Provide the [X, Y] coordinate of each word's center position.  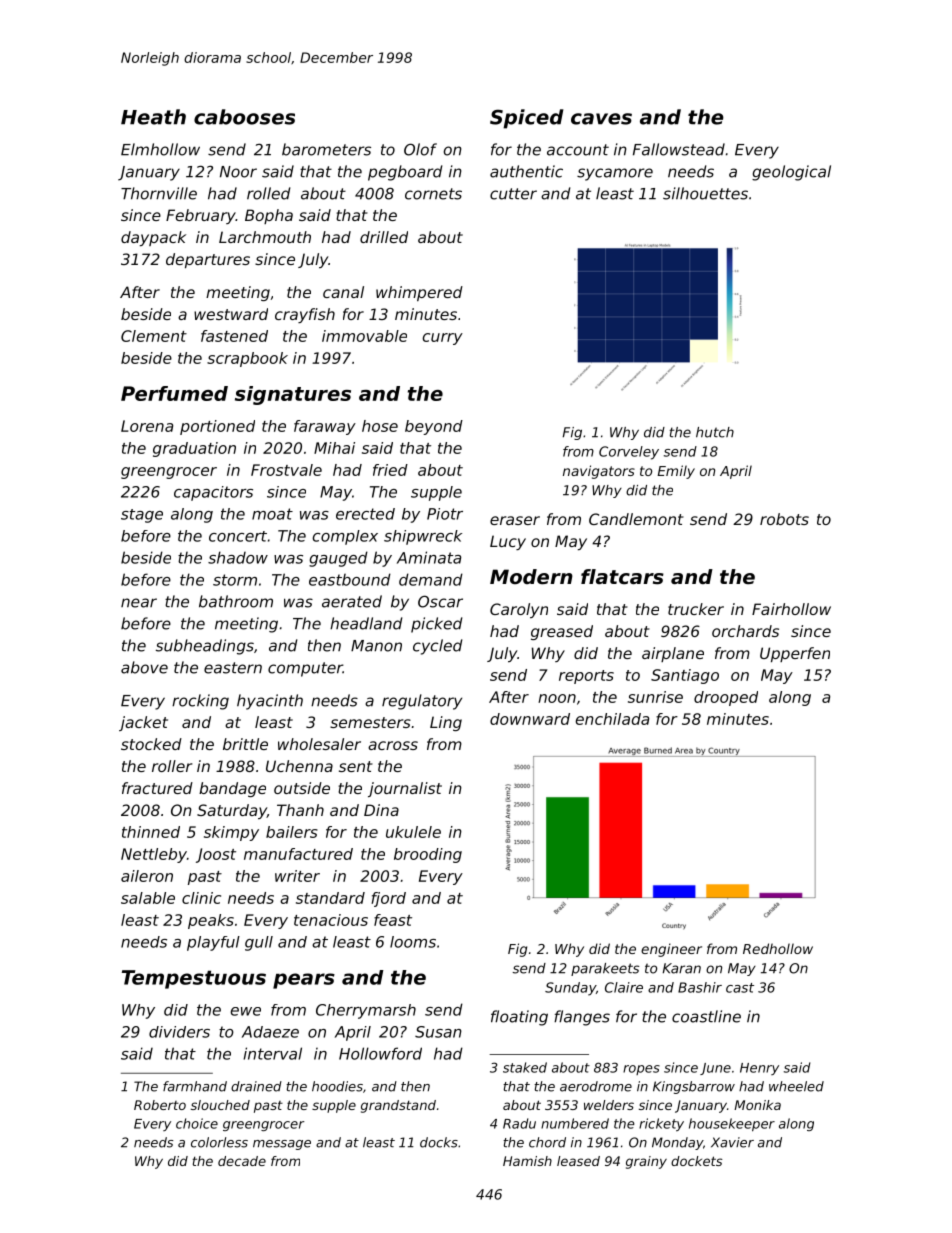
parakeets [605, 969]
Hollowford [380, 1053]
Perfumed [174, 393]
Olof [420, 149]
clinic [201, 898]
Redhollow [778, 948]
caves [601, 119]
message [282, 1145]
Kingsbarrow [694, 1087]
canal [343, 292]
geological [791, 173]
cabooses [244, 117]
